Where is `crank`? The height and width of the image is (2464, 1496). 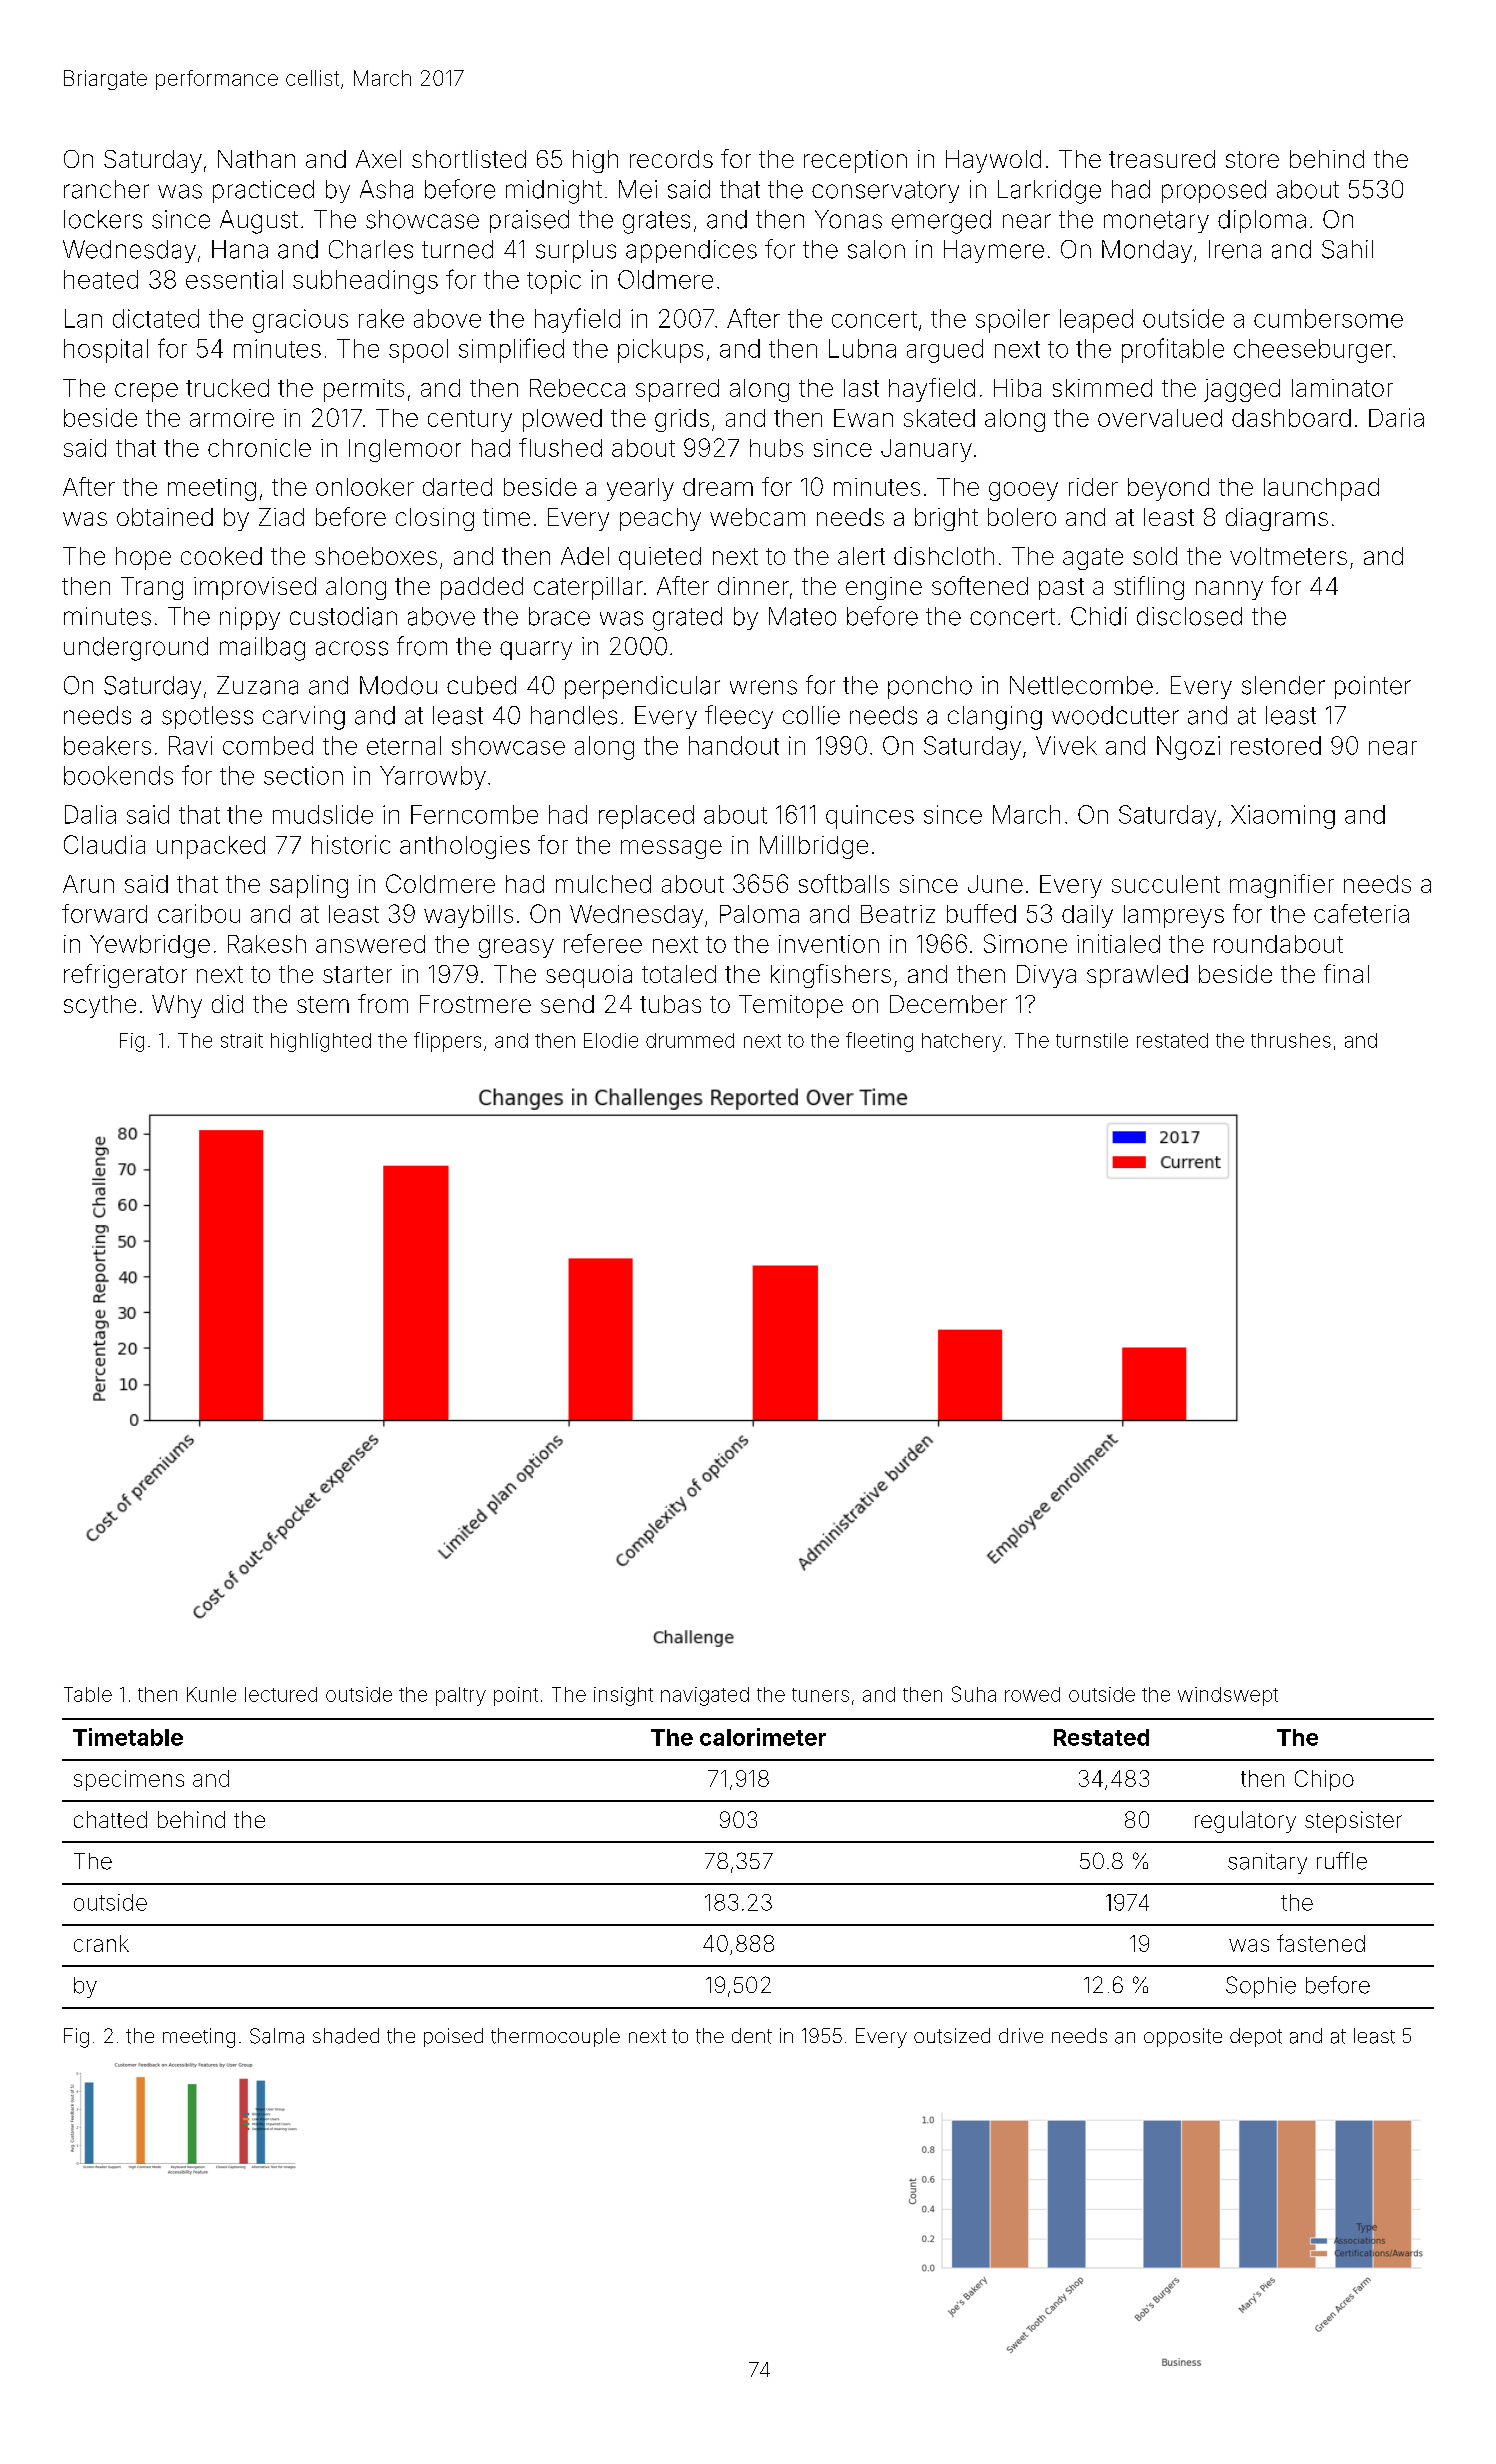 crank is located at coordinates (101, 1943).
